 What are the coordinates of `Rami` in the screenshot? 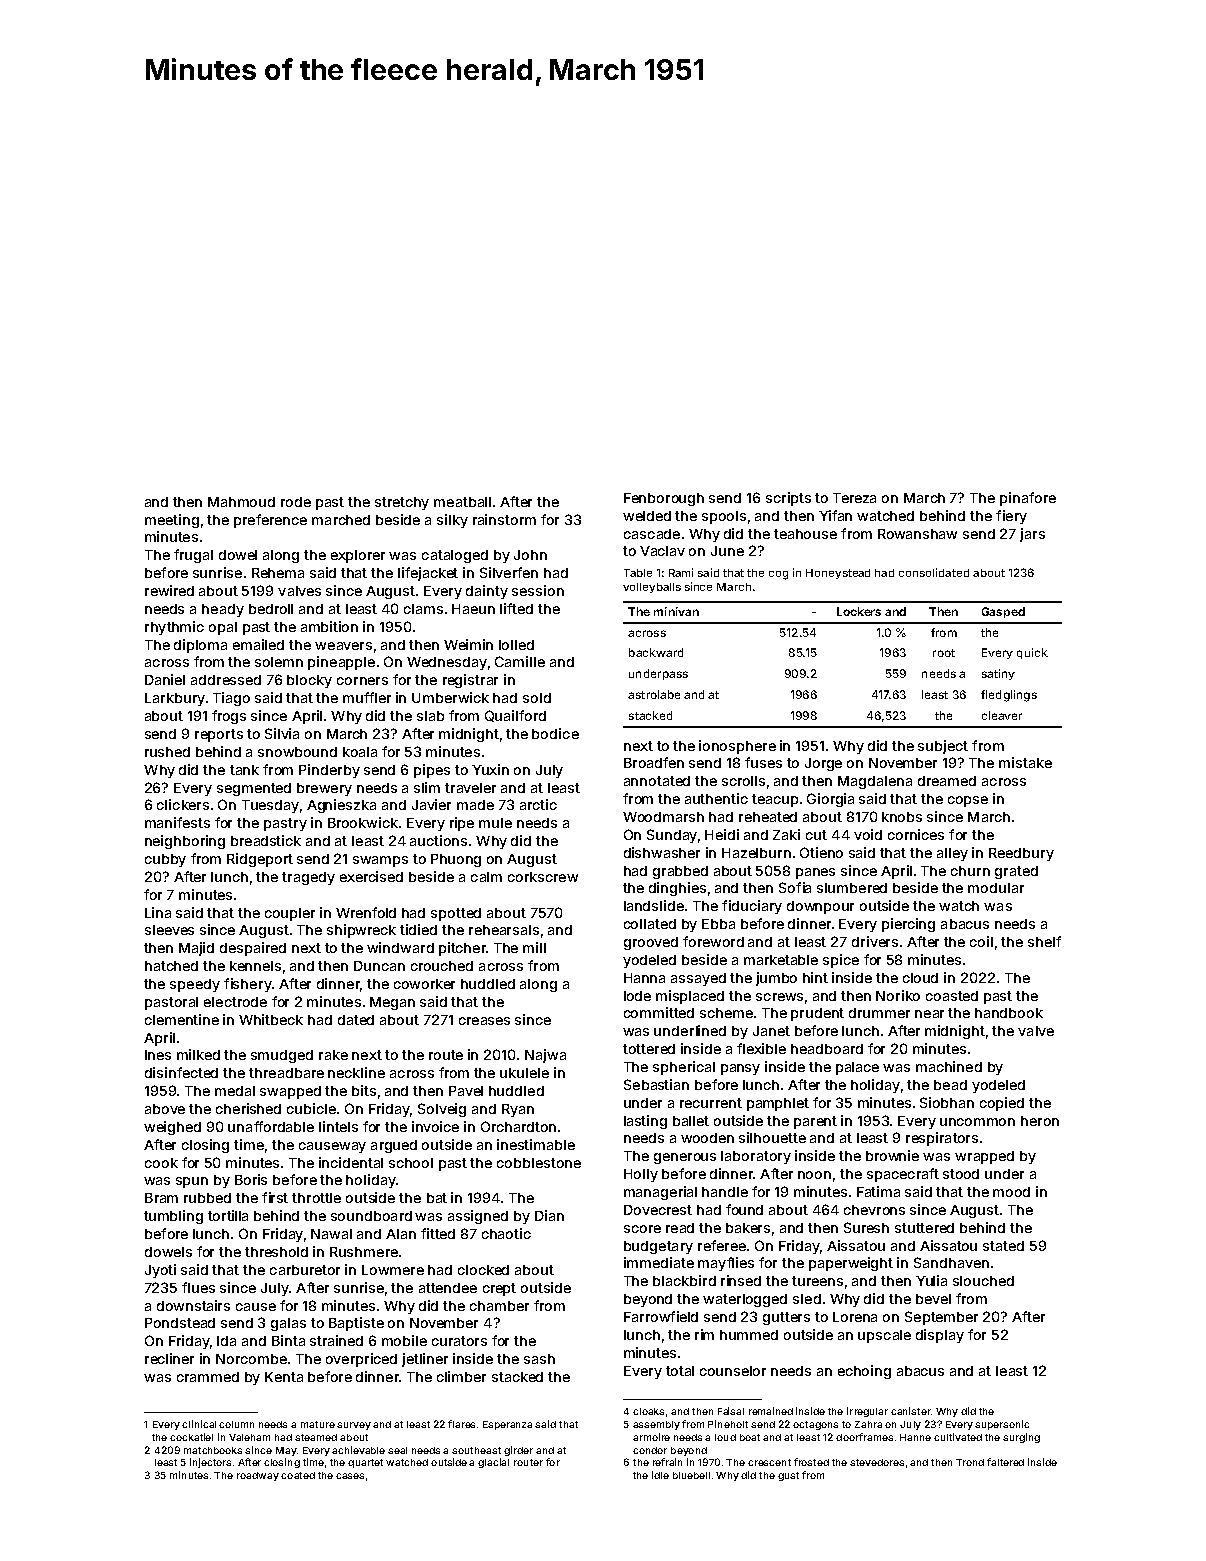 It's located at (681, 572).
